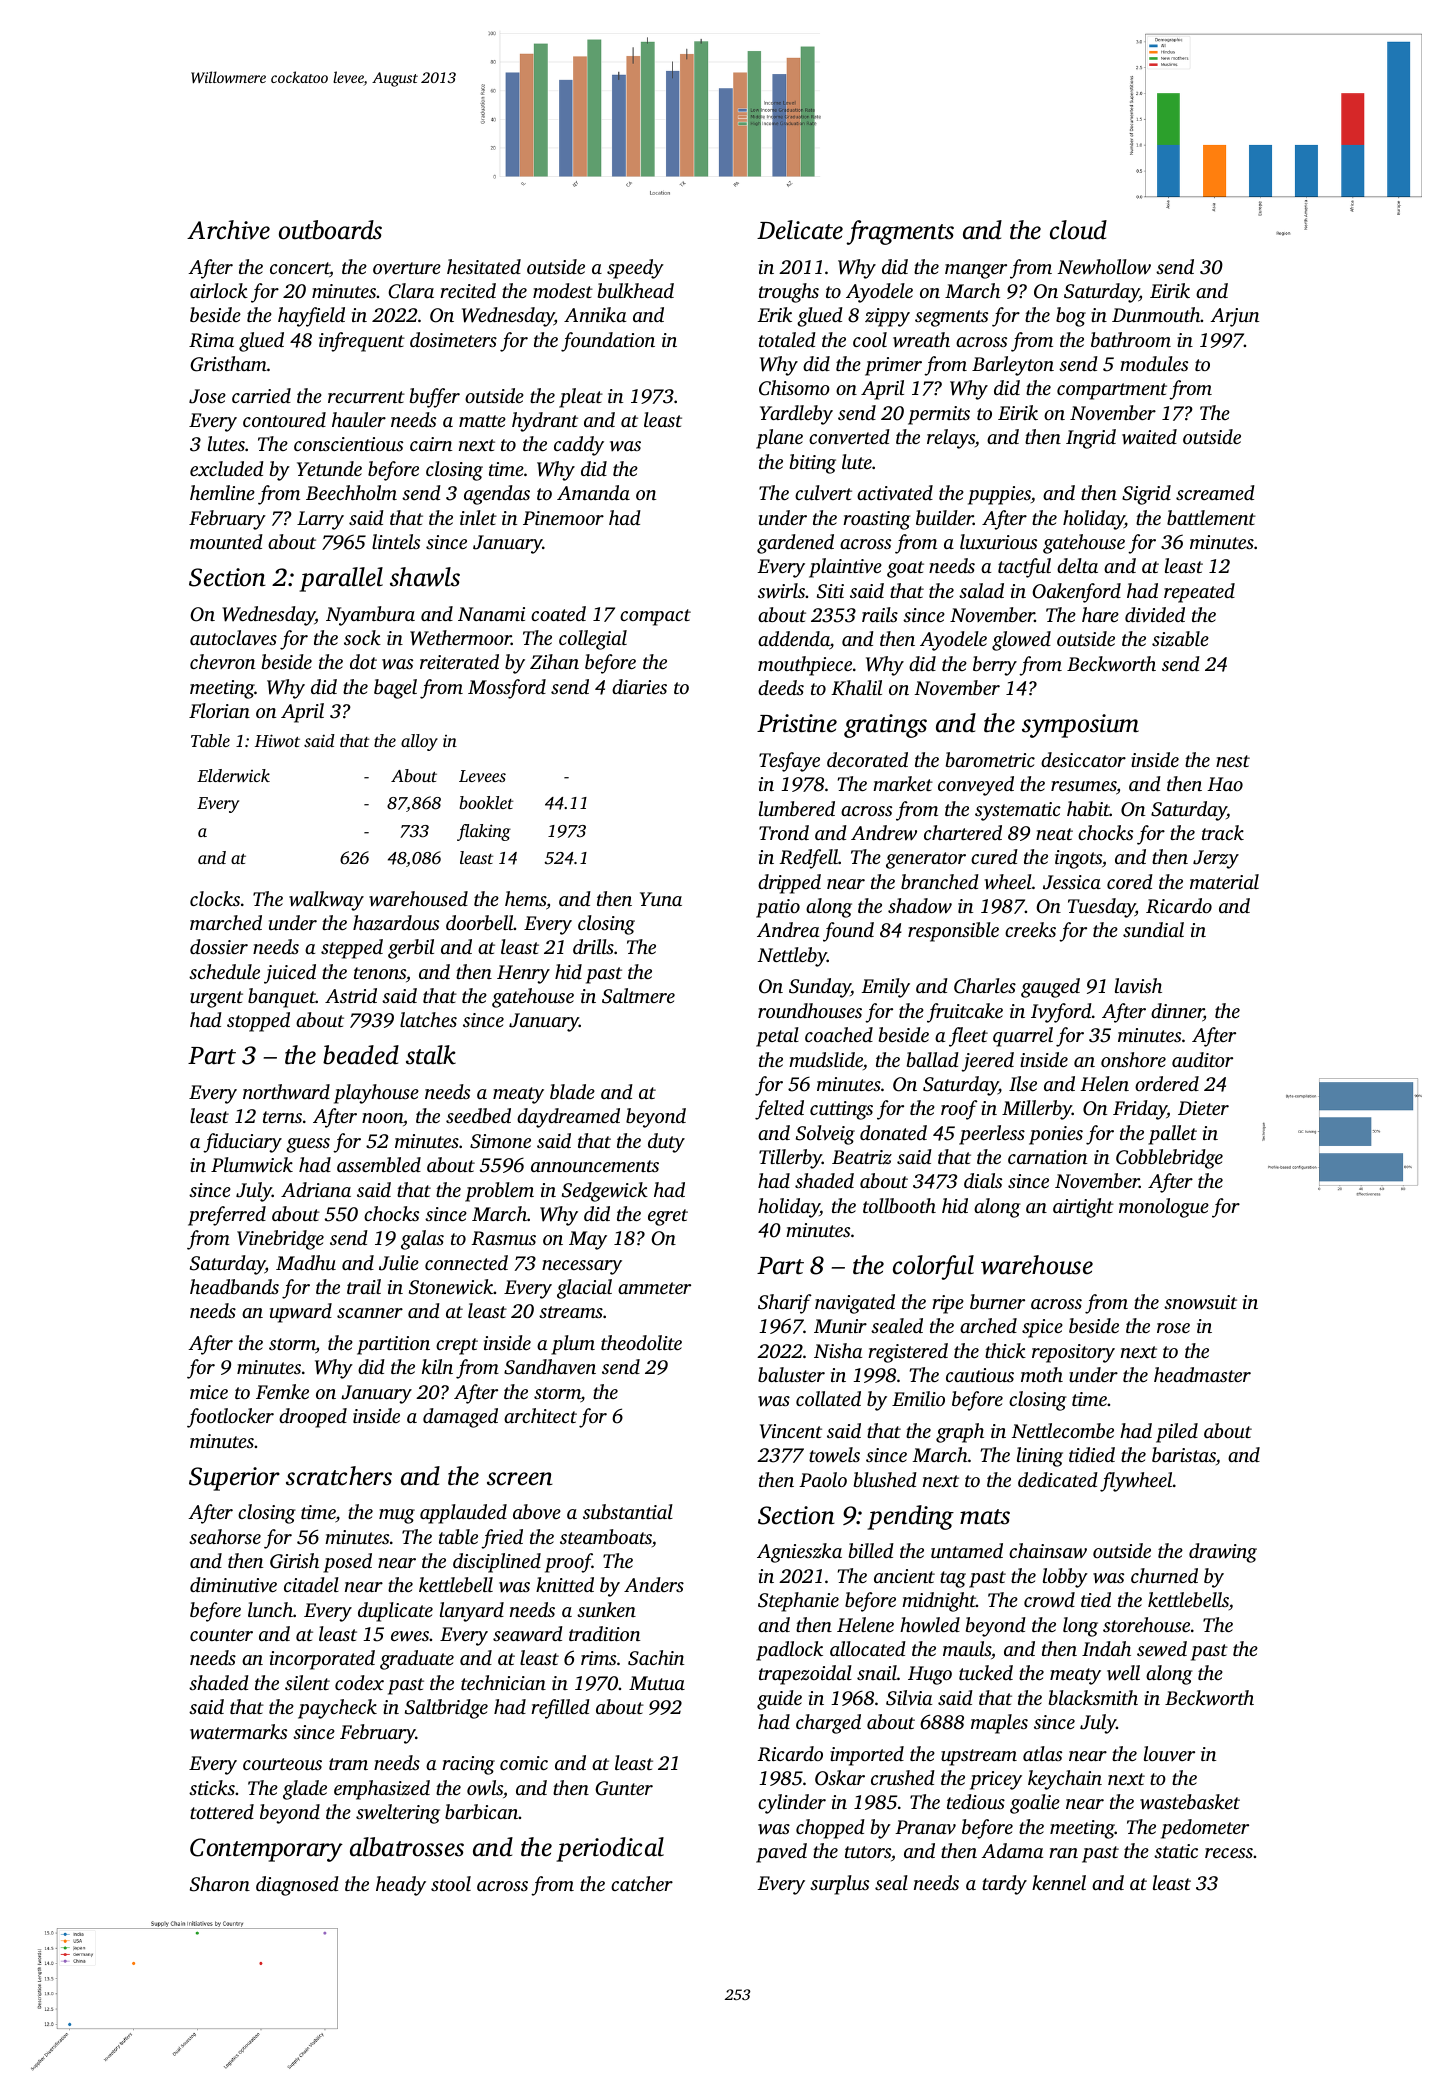 The width and height of the screenshot is (1450, 2100). What do you see at coordinates (572, 1091) in the screenshot?
I see `blade` at bounding box center [572, 1091].
